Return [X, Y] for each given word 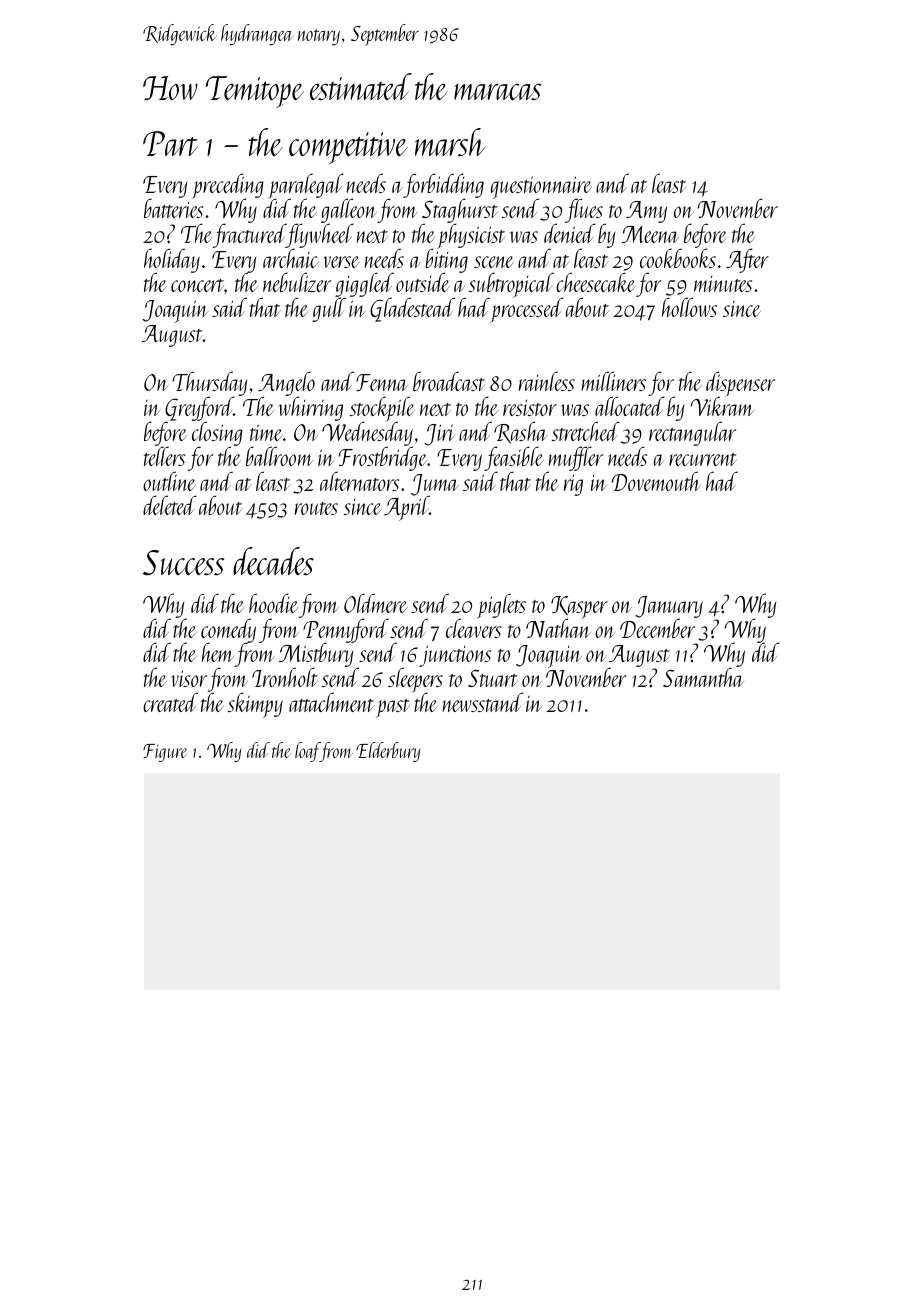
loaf [307, 752]
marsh [450, 142]
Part [170, 143]
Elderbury [388, 752]
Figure [165, 753]
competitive [348, 148]
